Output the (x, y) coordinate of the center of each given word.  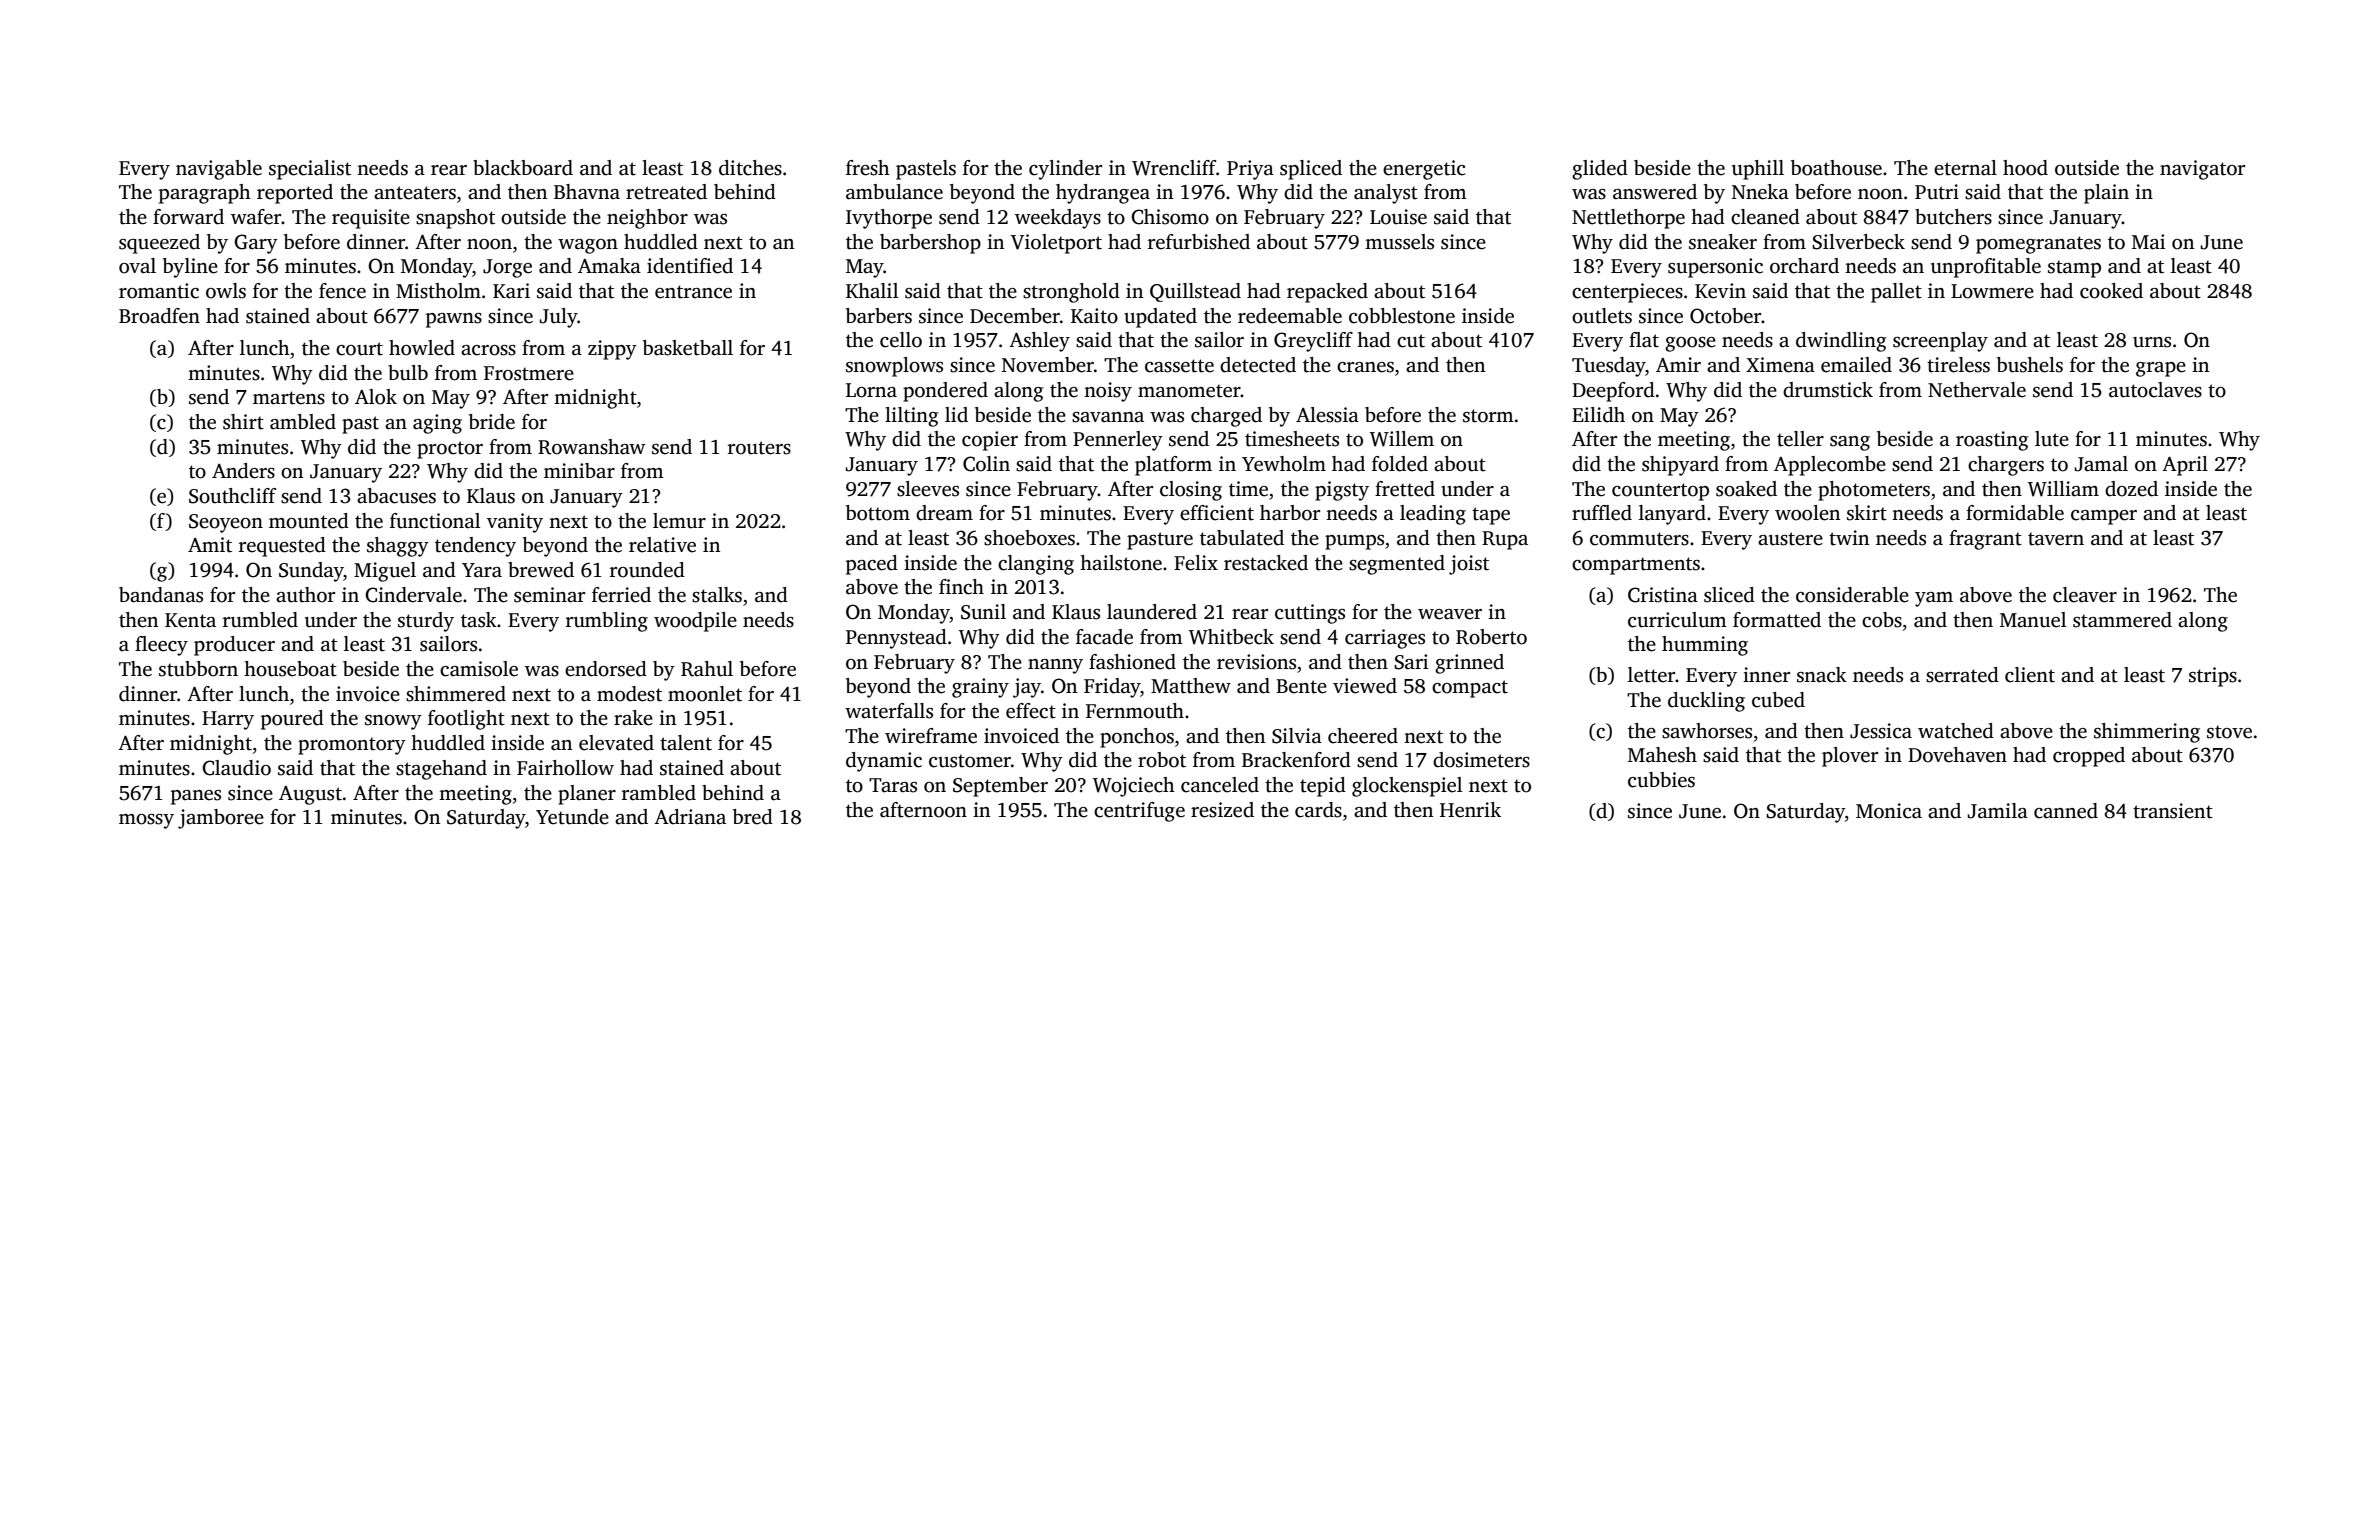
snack (1822, 675)
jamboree (221, 819)
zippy (612, 350)
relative (662, 545)
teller (1800, 439)
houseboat (290, 669)
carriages (1385, 639)
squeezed (159, 244)
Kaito (1094, 316)
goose (1690, 344)
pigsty (1342, 491)
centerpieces (1627, 293)
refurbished (1199, 242)
